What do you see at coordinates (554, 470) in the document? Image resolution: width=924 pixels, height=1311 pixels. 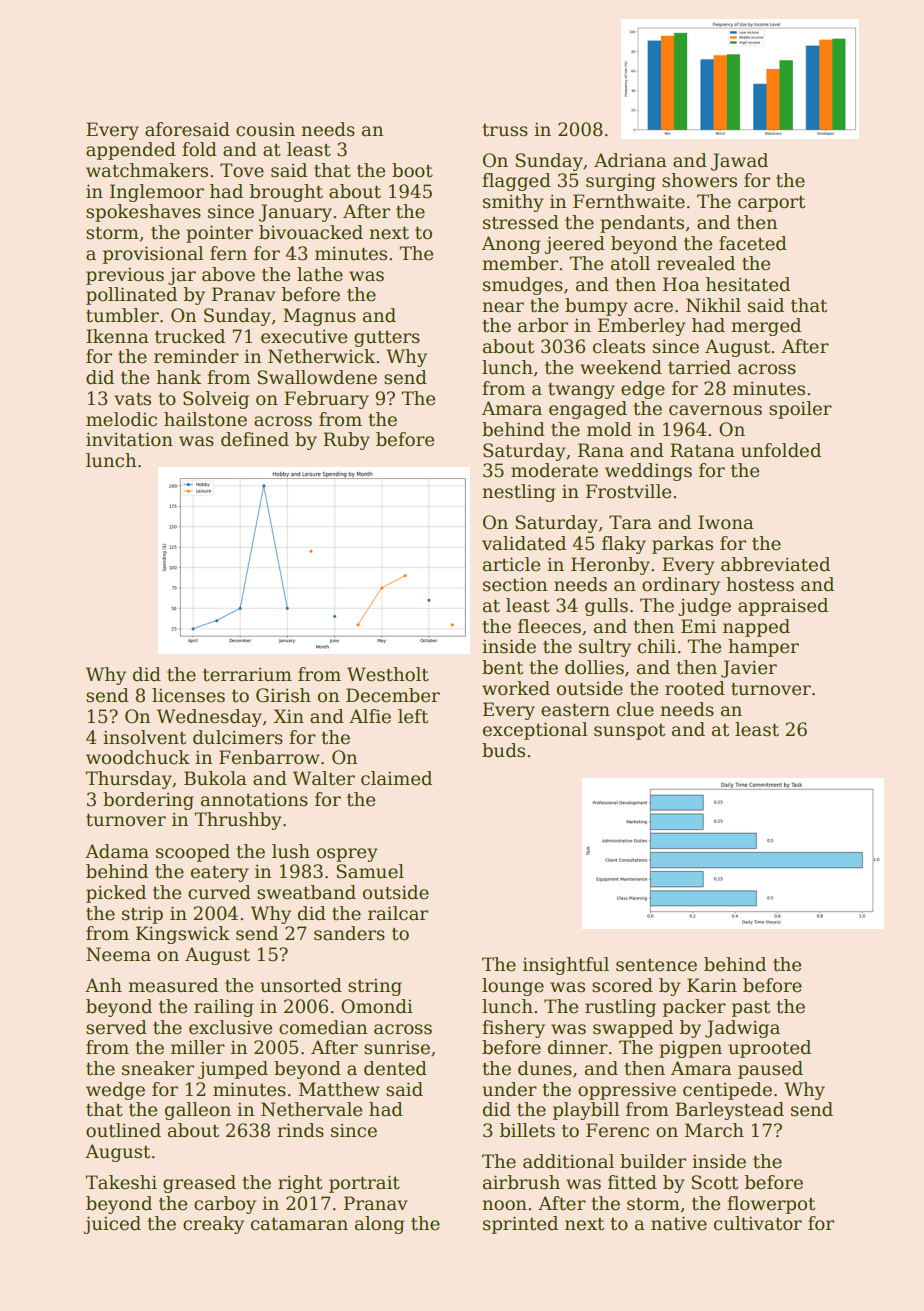 I see `moderate` at bounding box center [554, 470].
